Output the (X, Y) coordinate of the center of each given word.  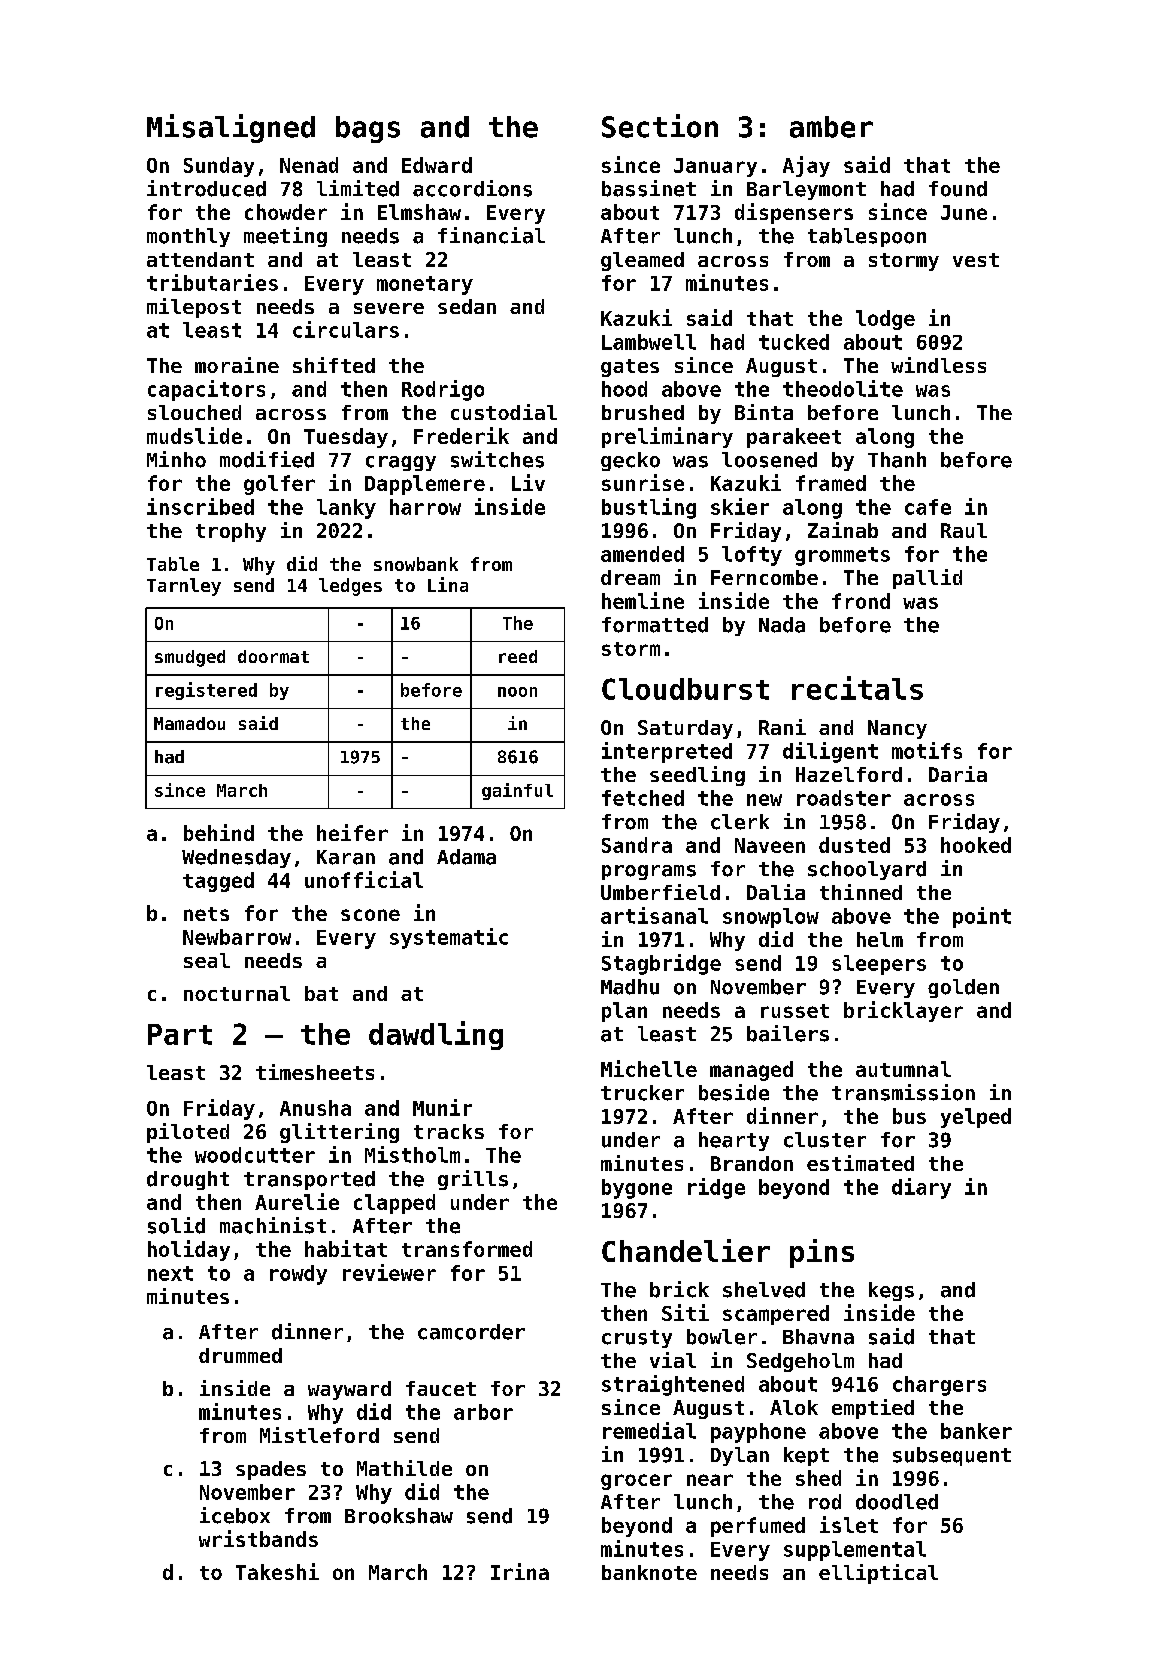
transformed (467, 1249)
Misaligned (231, 128)
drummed (240, 1355)
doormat (273, 656)
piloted (188, 1133)
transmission (903, 1092)
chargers (939, 1386)
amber (831, 127)
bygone (637, 1189)
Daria (958, 774)
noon (517, 692)
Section (660, 126)
